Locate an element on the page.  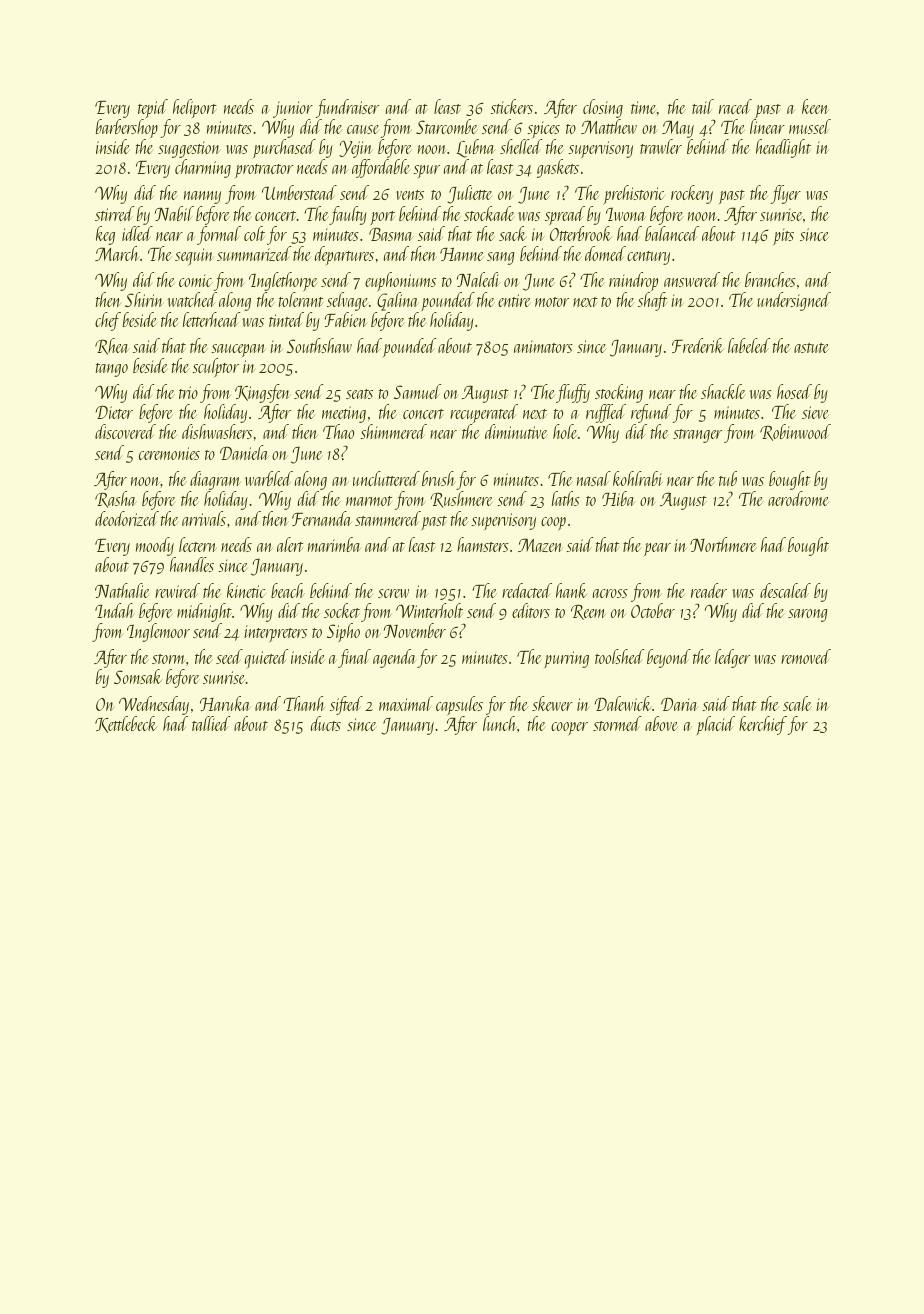
stickers is located at coordinates (511, 106).
